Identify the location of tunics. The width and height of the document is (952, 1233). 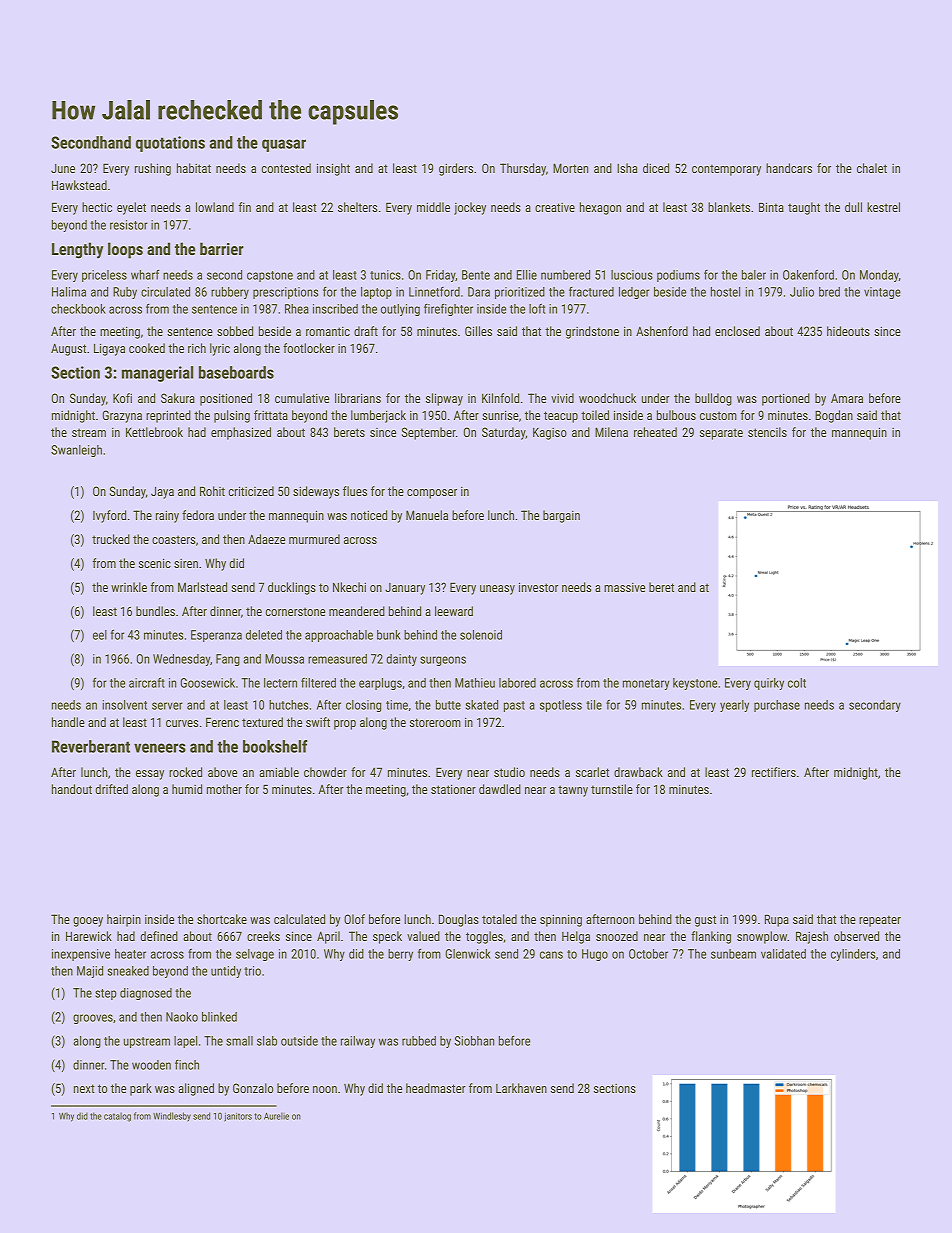
(385, 275).
